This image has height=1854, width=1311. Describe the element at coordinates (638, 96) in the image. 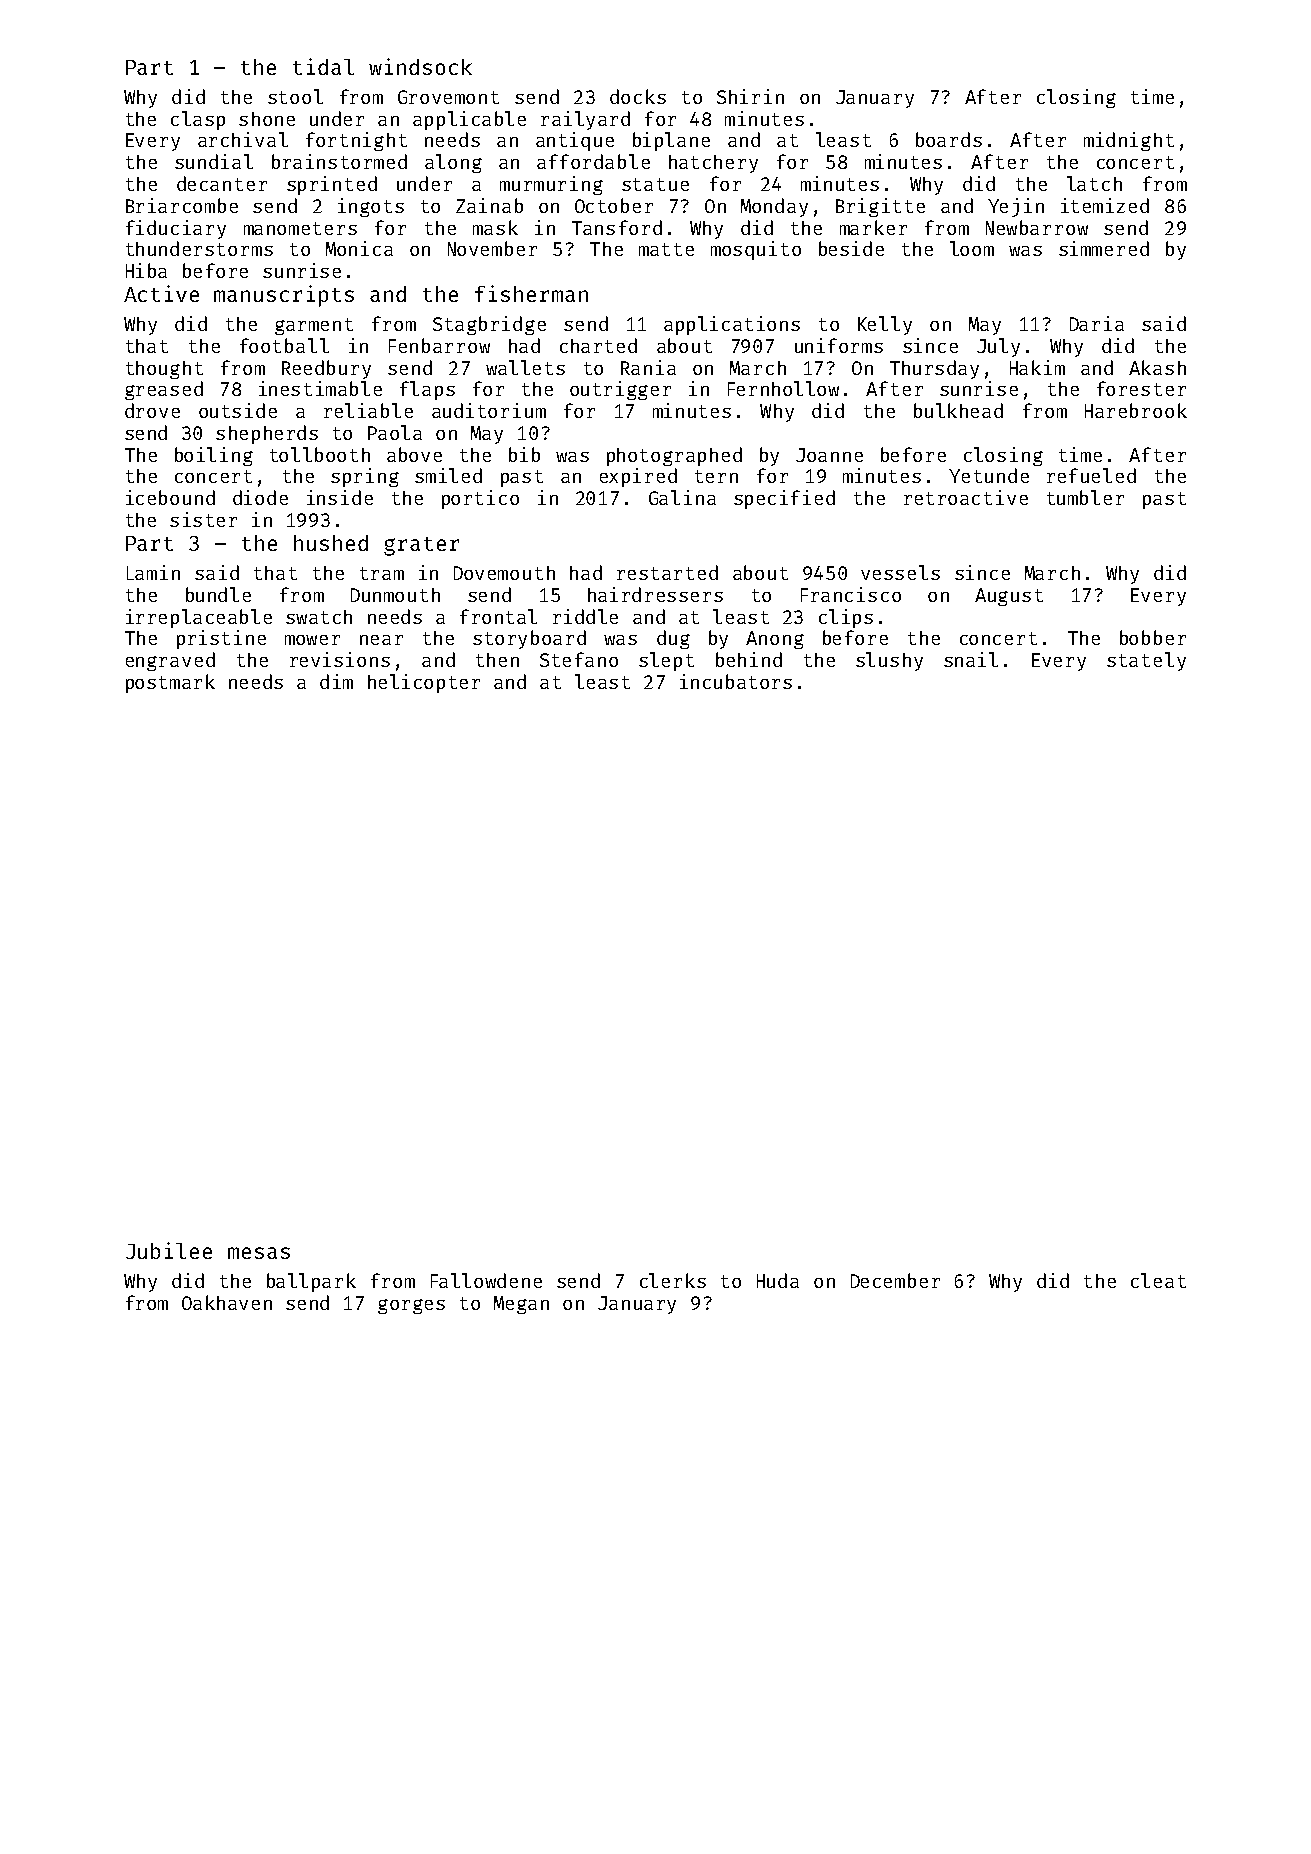

I see `docks` at that location.
